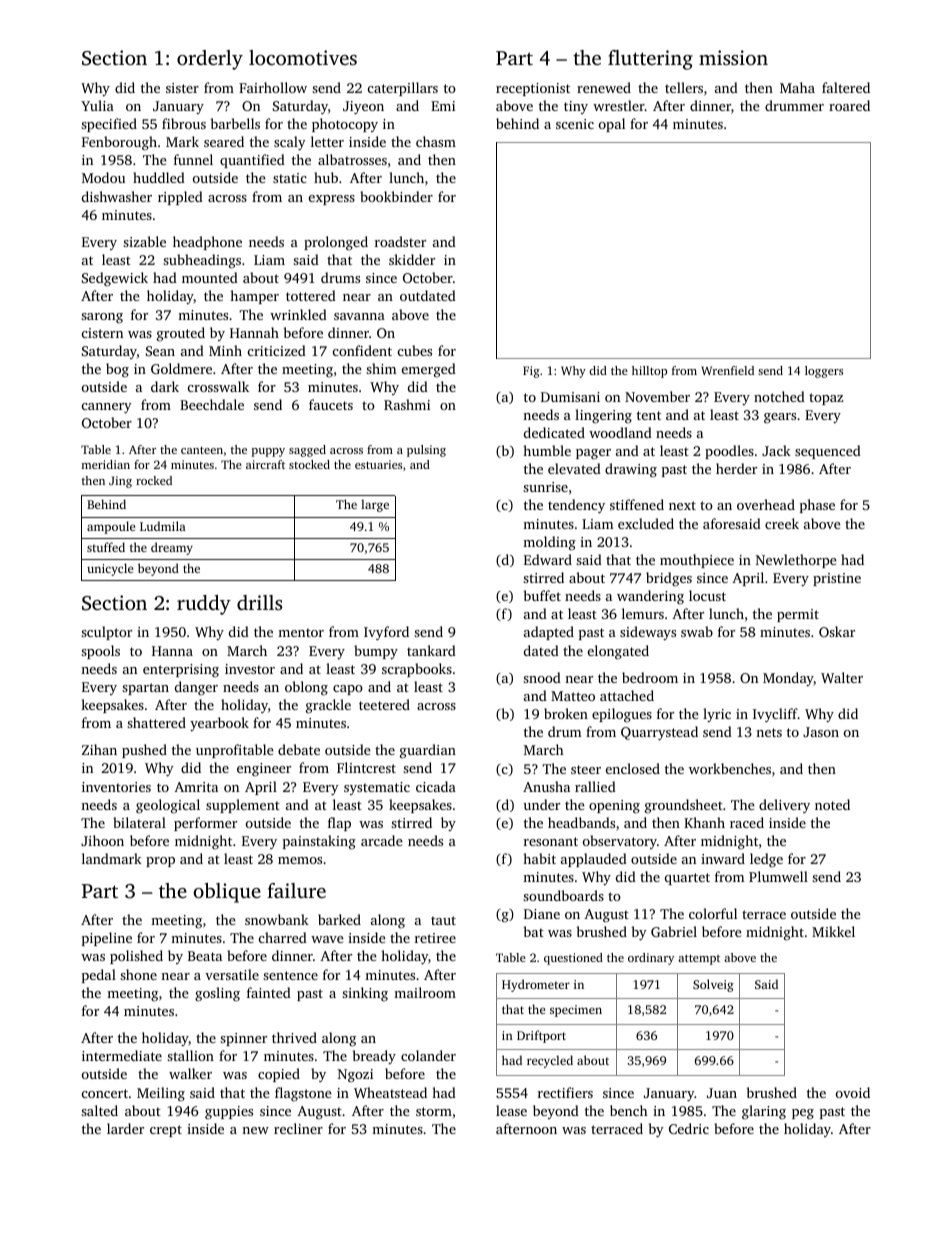 The image size is (952, 1233). Describe the element at coordinates (684, 806) in the screenshot. I see `groundsheet` at that location.
